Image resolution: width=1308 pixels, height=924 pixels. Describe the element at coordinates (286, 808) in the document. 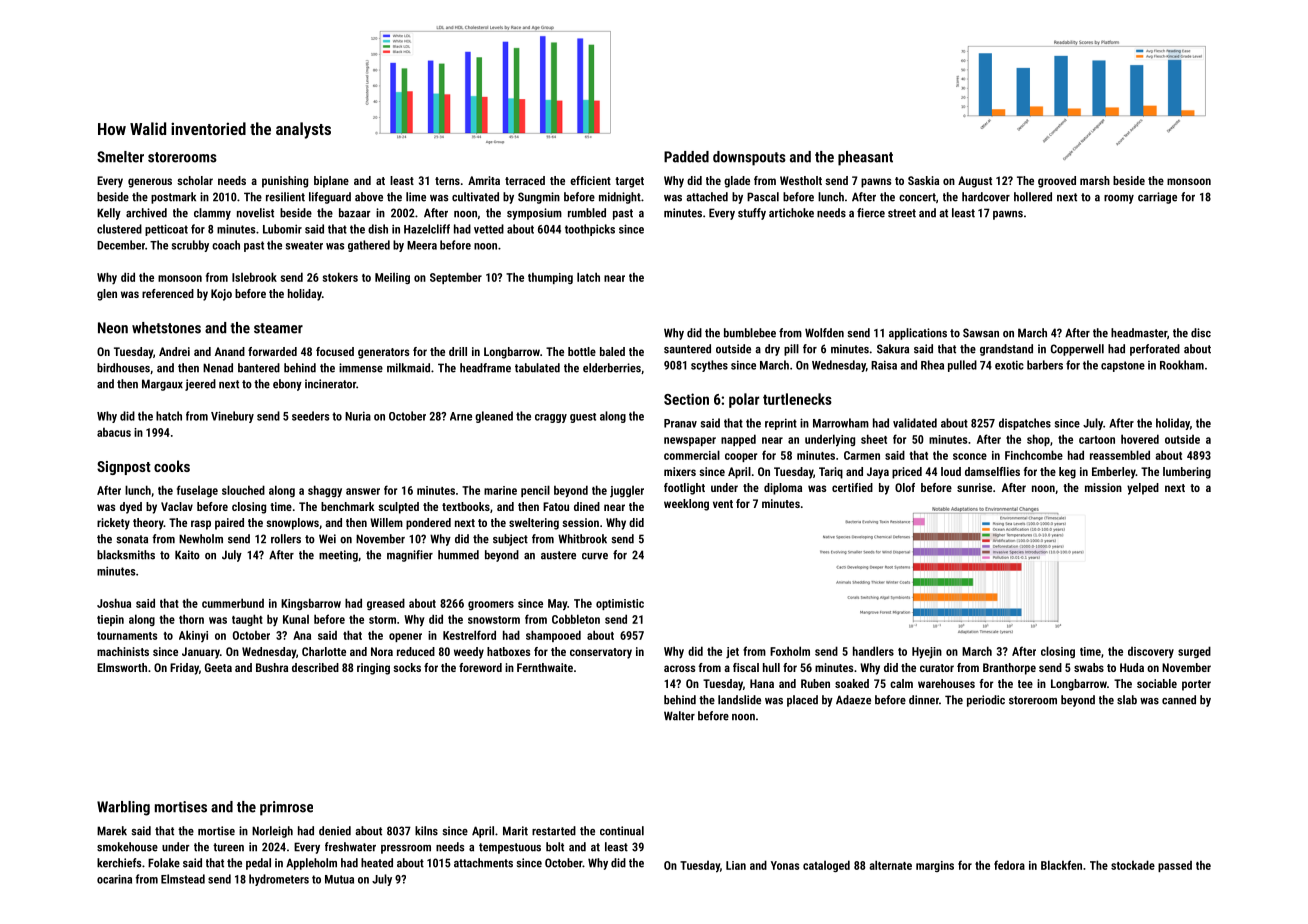

I see `primrose` at that location.
